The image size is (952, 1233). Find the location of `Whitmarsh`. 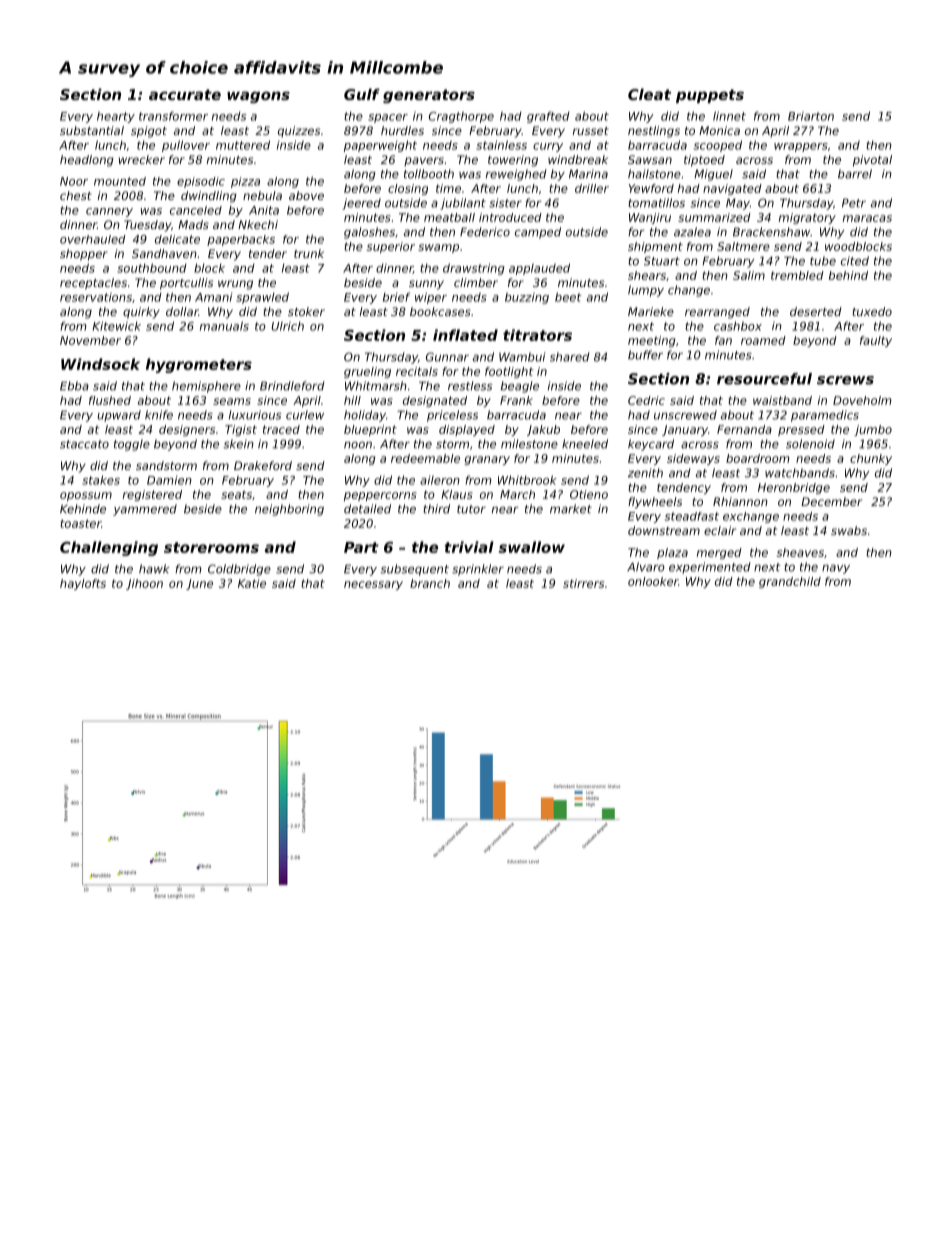

Whitmarsh is located at coordinates (376, 386).
